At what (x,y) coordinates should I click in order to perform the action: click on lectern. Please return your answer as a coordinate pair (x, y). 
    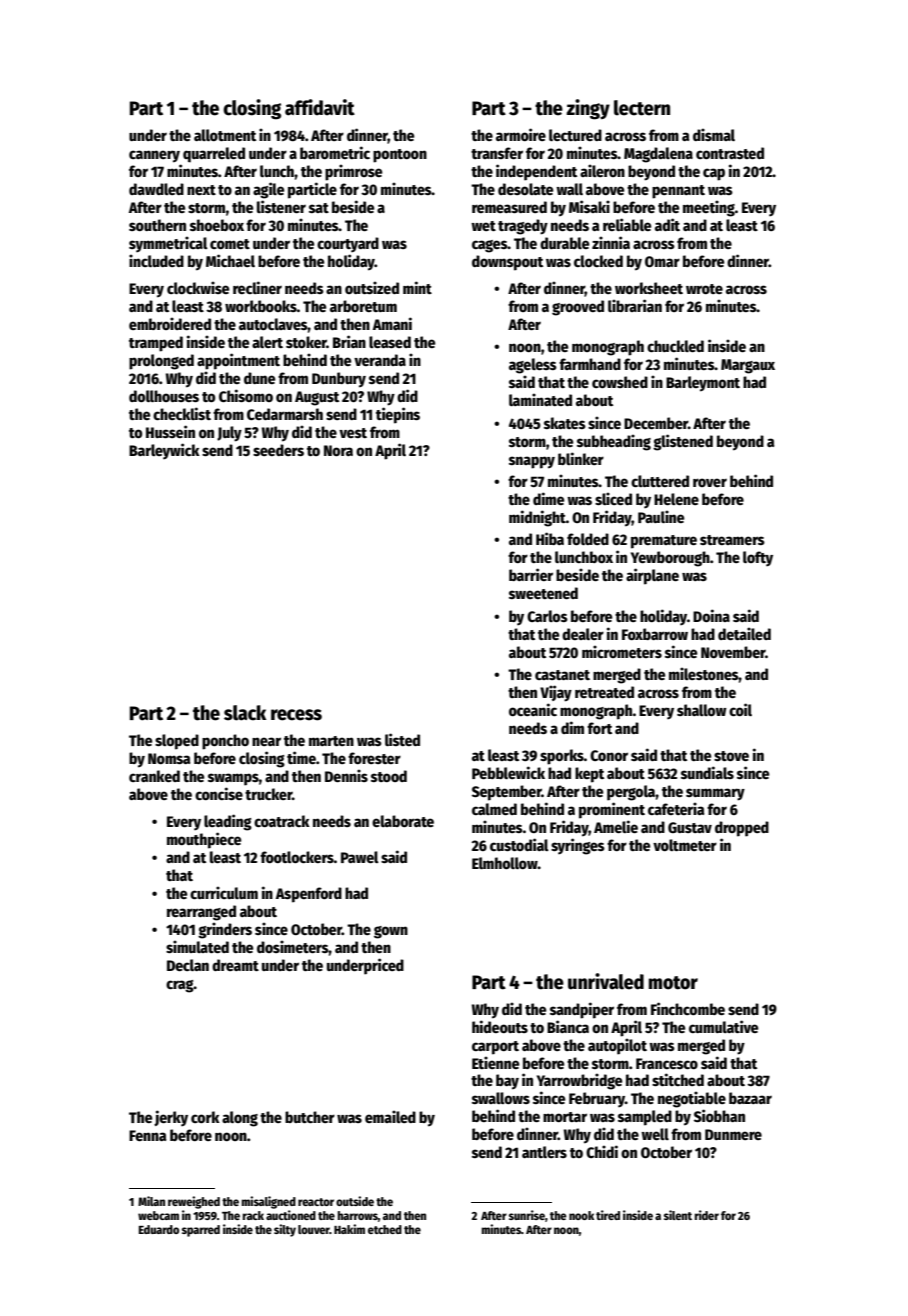
    Looking at the image, I should click on (642, 108).
